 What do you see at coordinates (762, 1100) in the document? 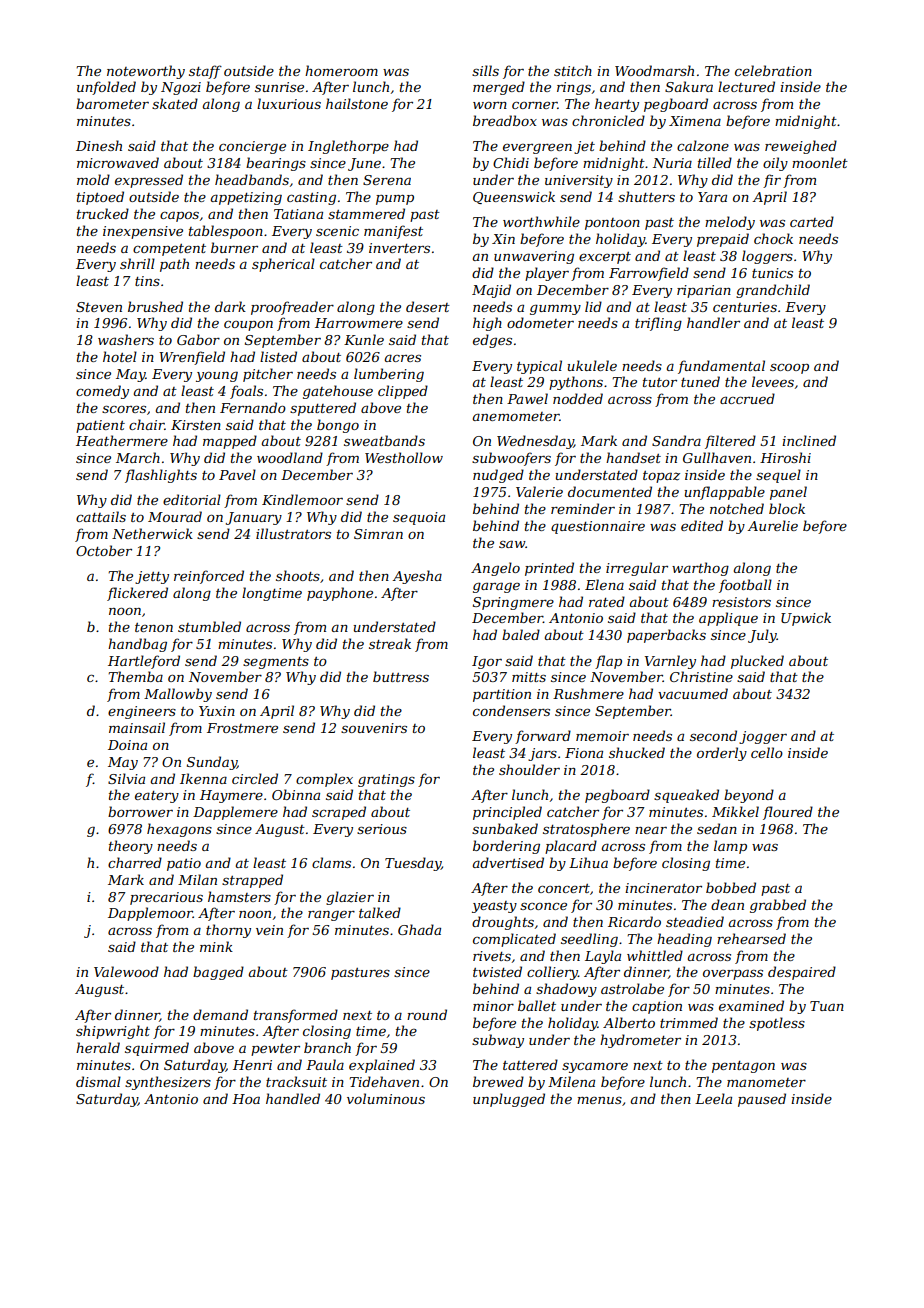
I see `paused` at bounding box center [762, 1100].
